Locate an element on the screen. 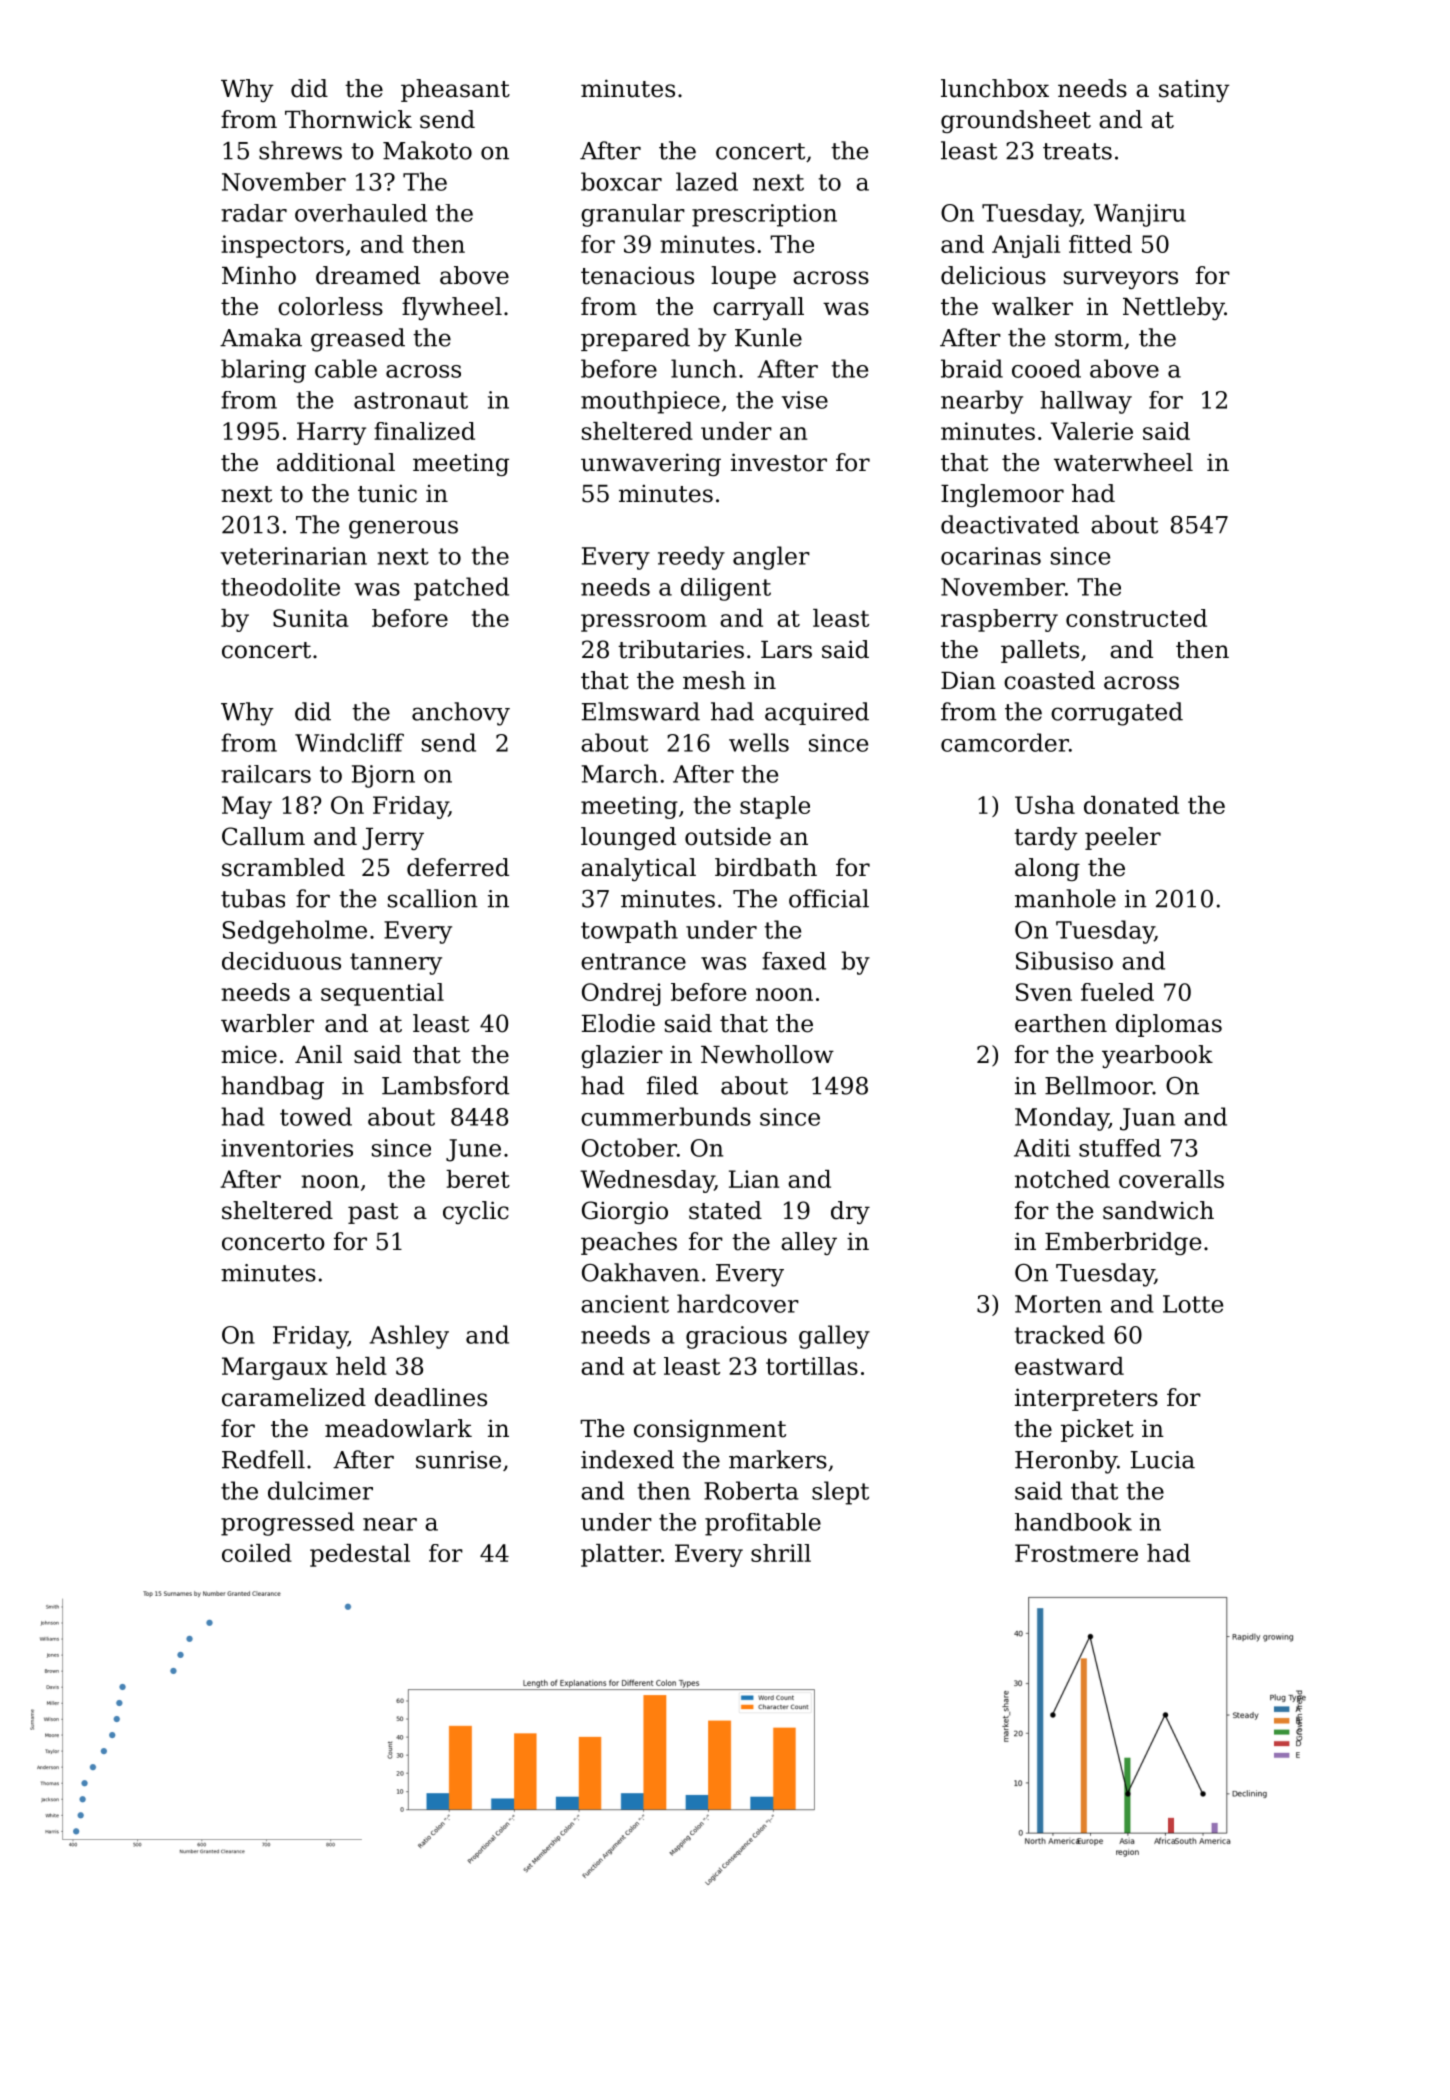 This screenshot has height=2100, width=1450. fitted is located at coordinates (1100, 244).
